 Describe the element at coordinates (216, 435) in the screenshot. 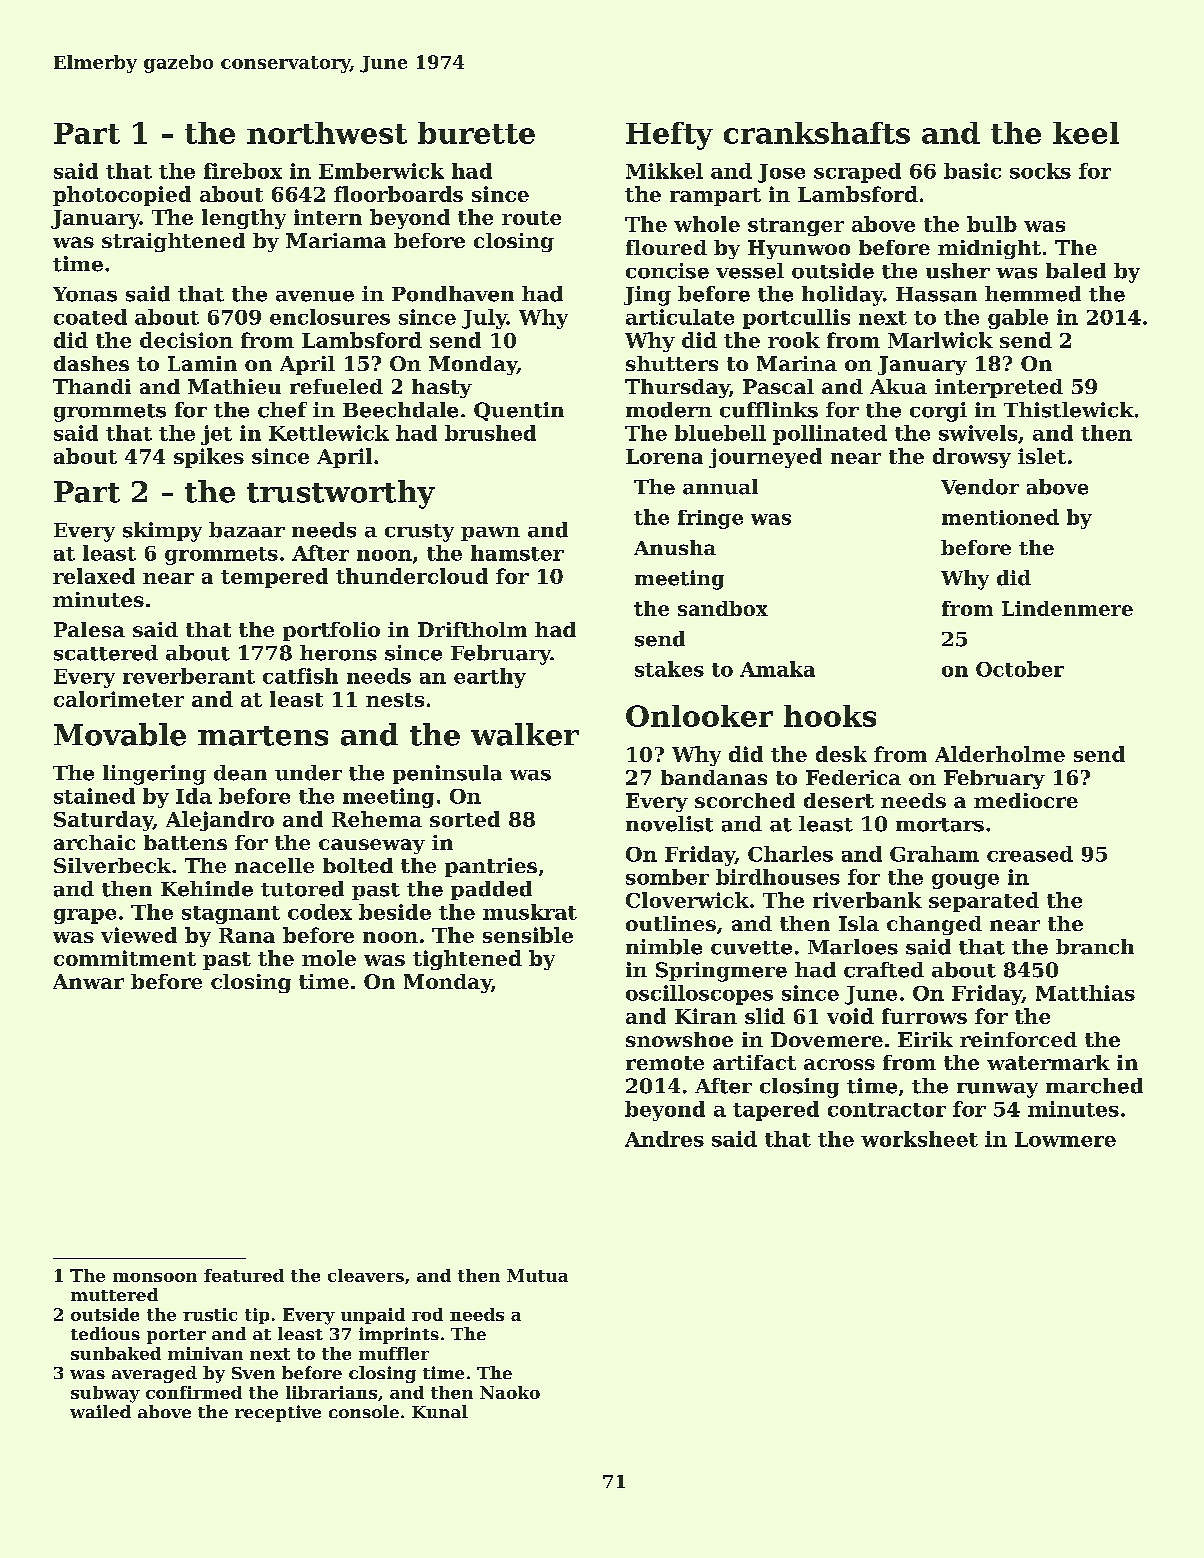

I see `jet` at that location.
